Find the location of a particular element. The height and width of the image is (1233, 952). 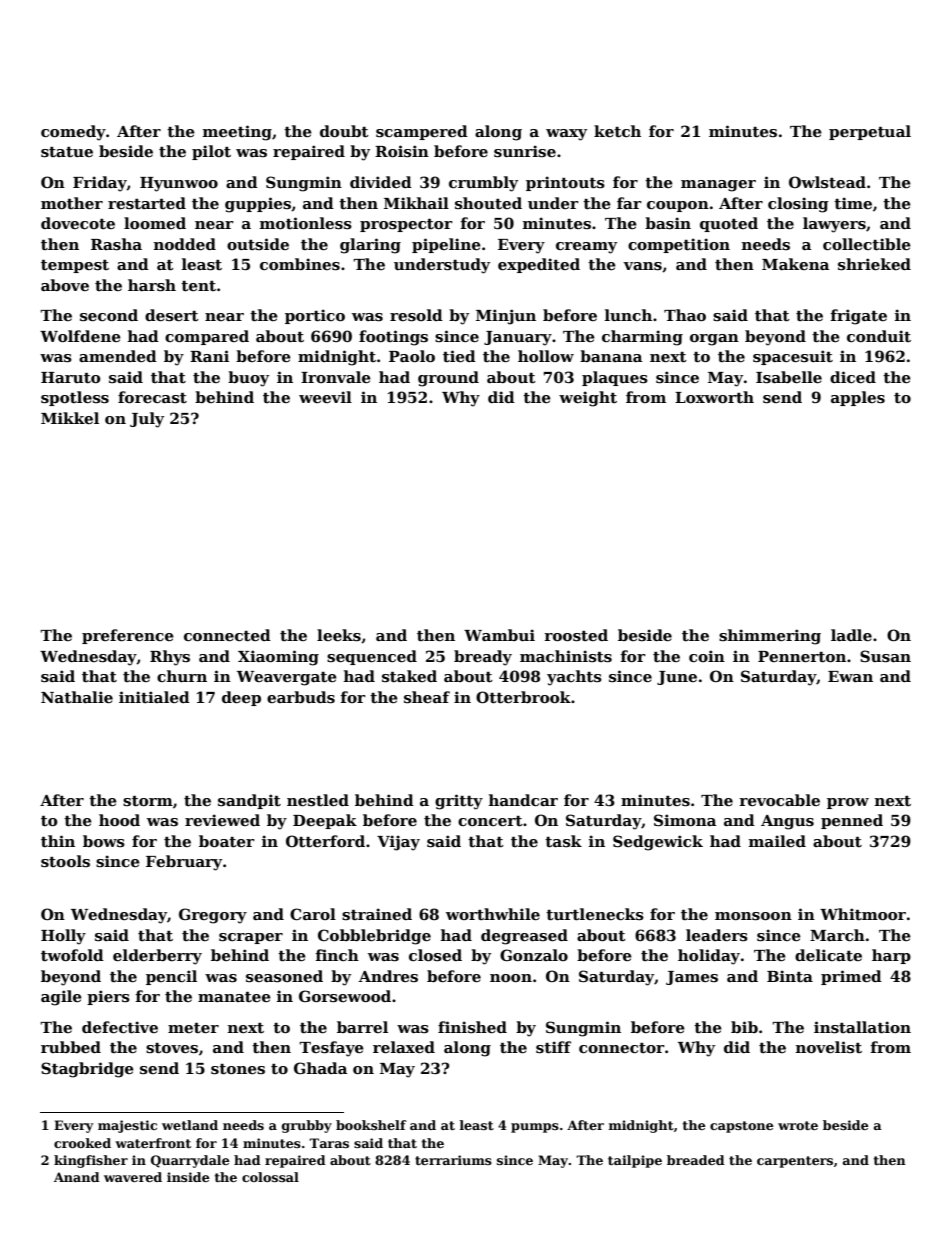

worthwhile is located at coordinates (493, 914).
